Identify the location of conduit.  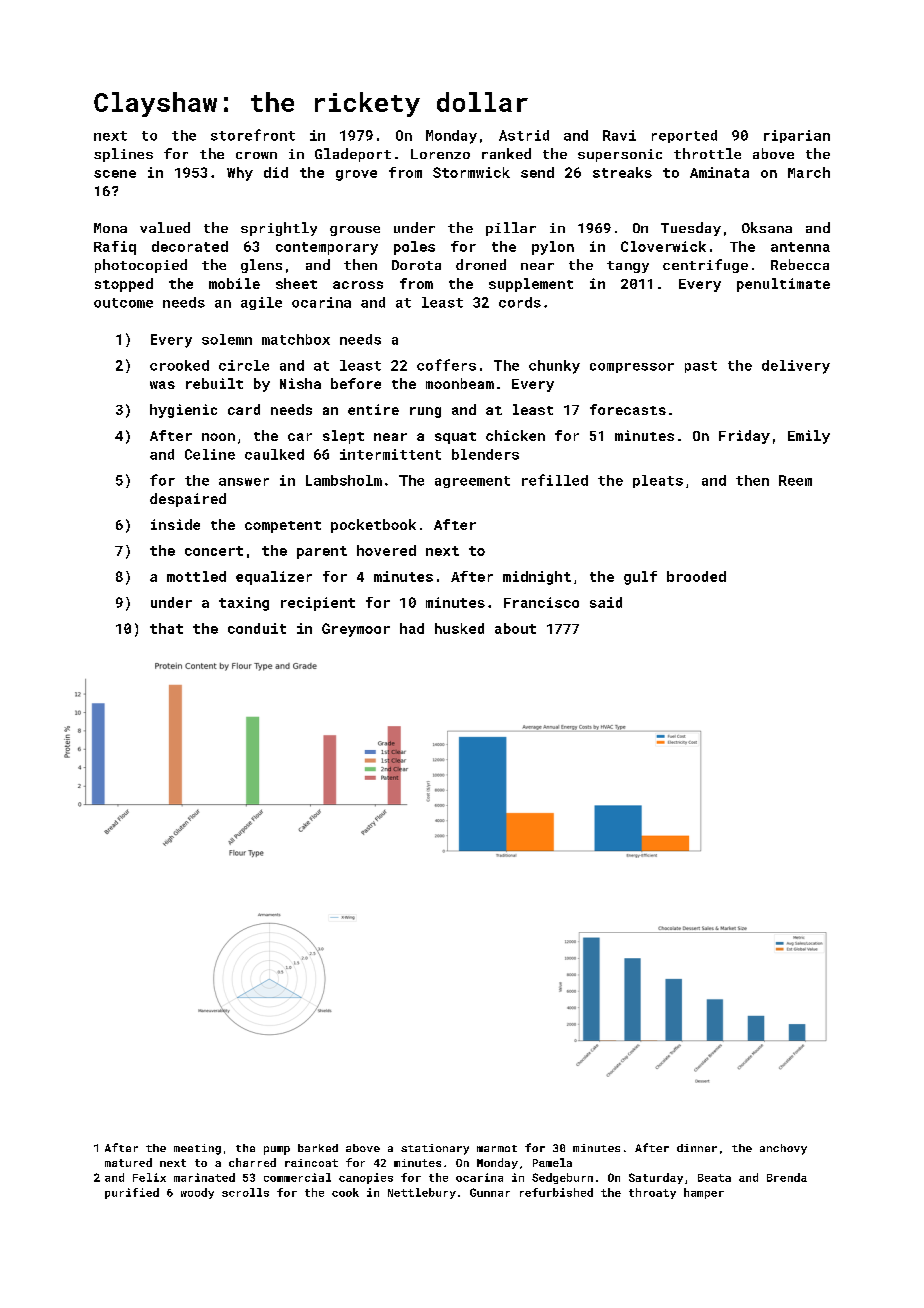
(257, 628).
